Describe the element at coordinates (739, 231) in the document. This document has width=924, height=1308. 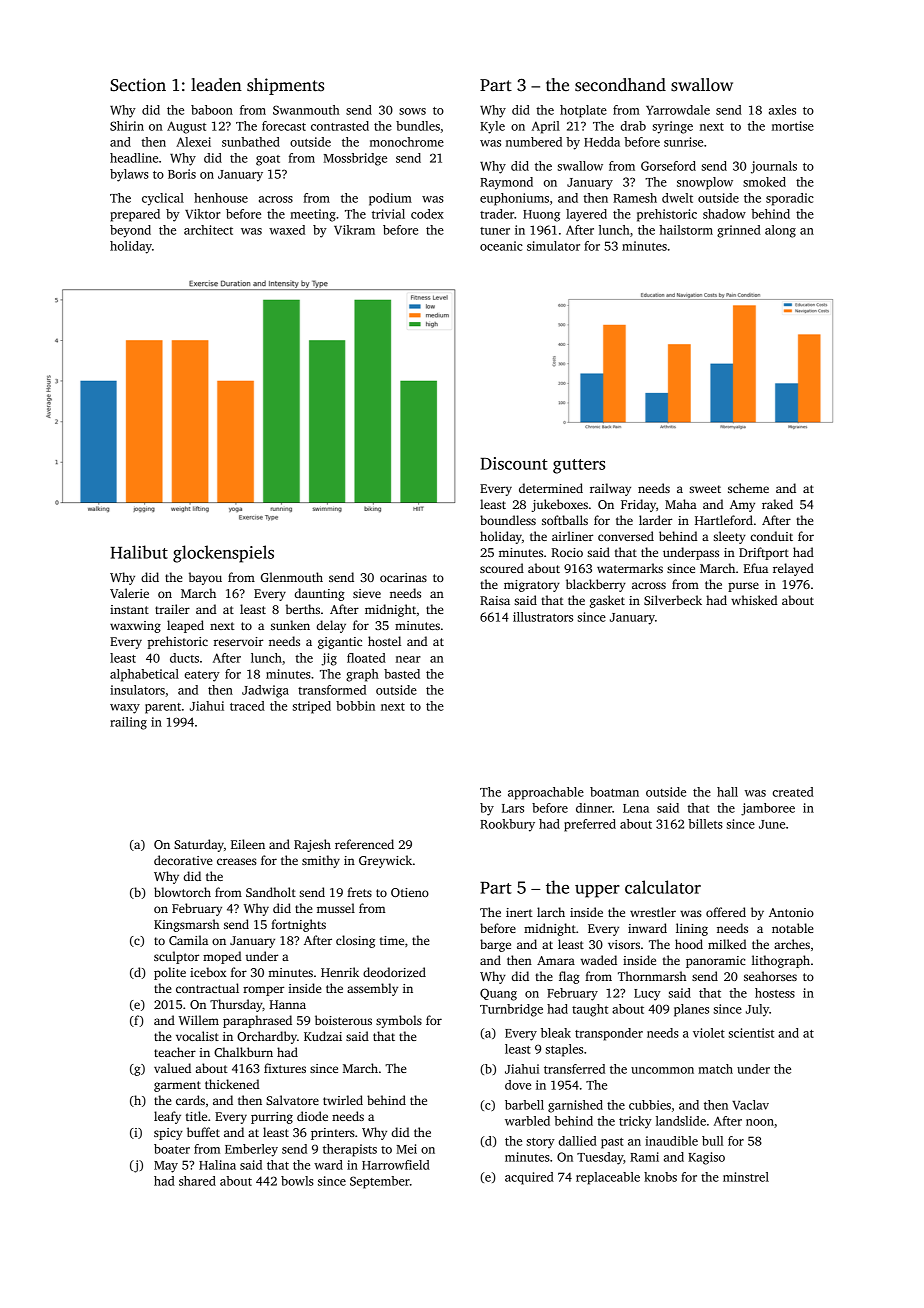
I see `grinned` at that location.
